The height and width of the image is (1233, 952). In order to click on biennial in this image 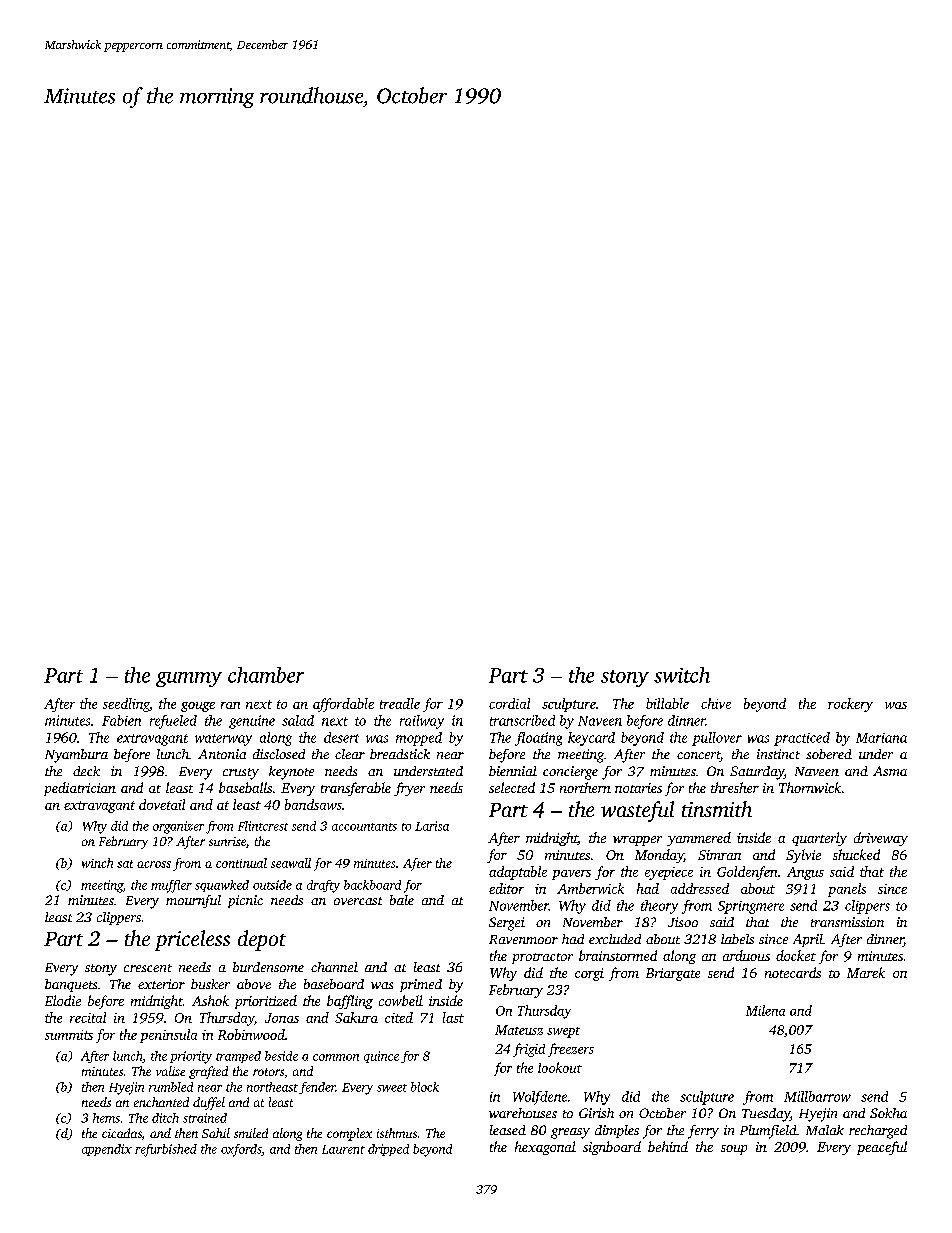, I will do `click(513, 771)`.
